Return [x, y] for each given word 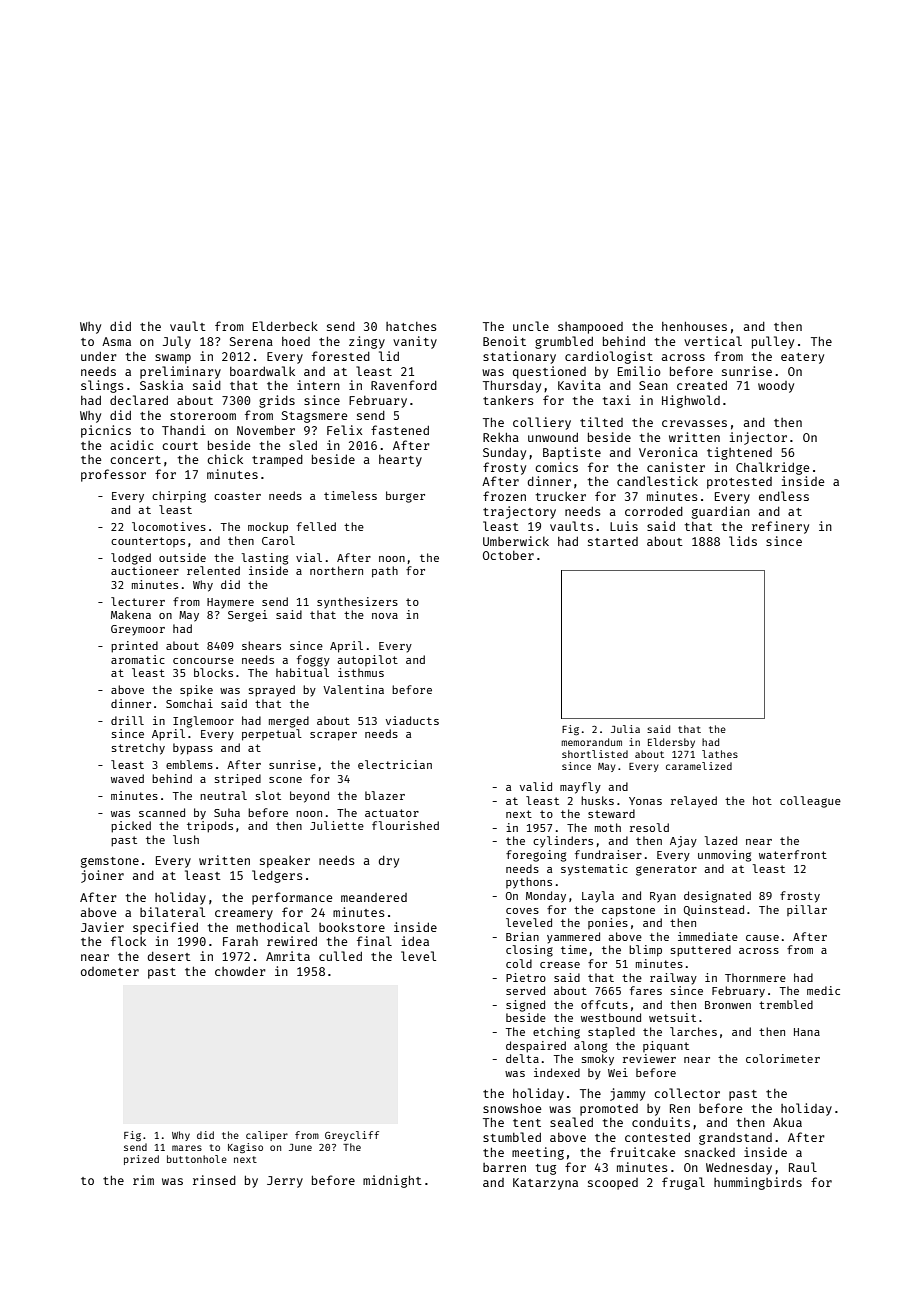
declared [139, 400]
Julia [625, 729]
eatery [802, 358]
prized [141, 1160]
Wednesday [739, 1169]
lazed [721, 840]
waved [127, 778]
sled [303, 445]
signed [525, 1006]
